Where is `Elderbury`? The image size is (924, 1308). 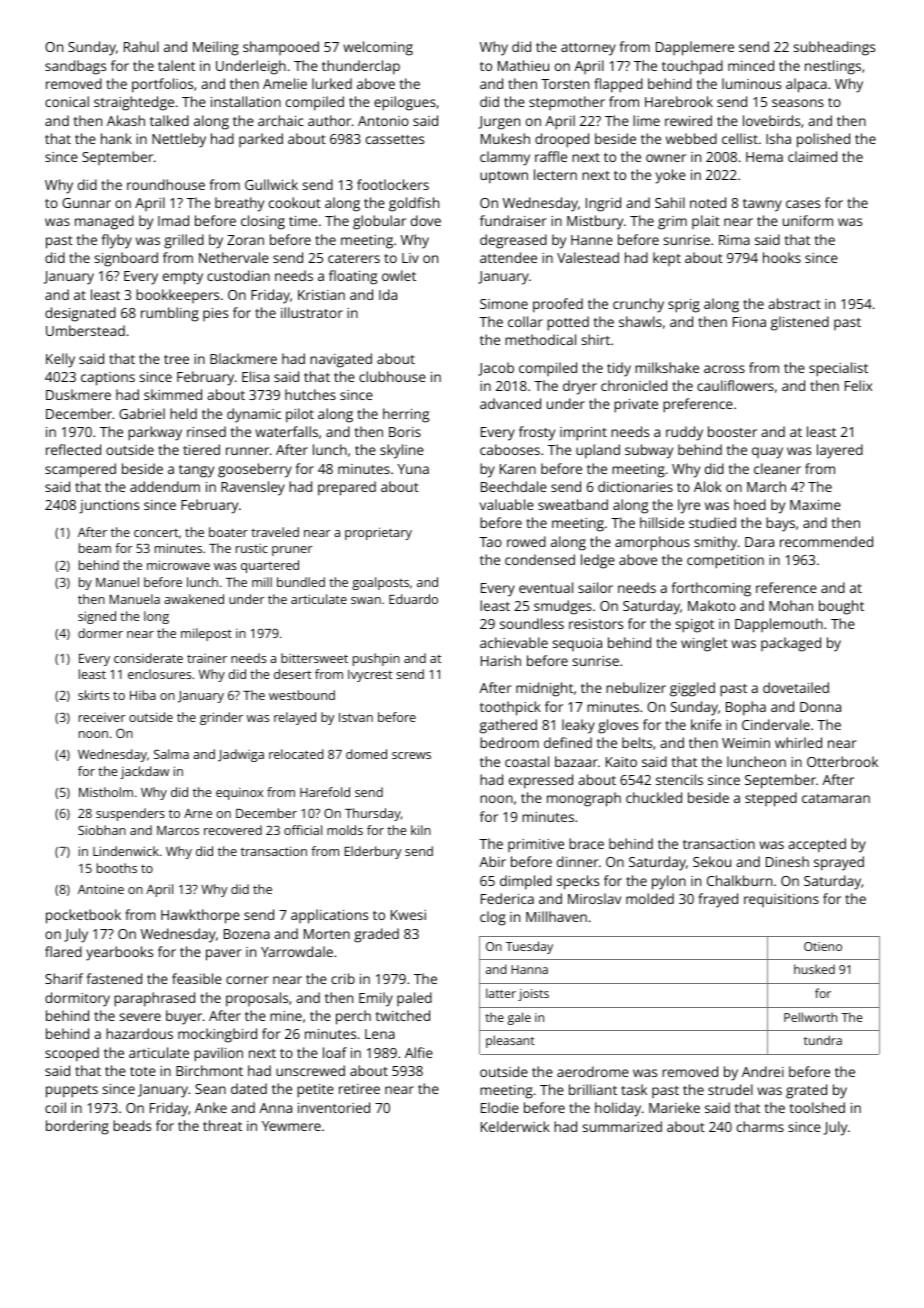 Elderbury is located at coordinates (372, 852).
